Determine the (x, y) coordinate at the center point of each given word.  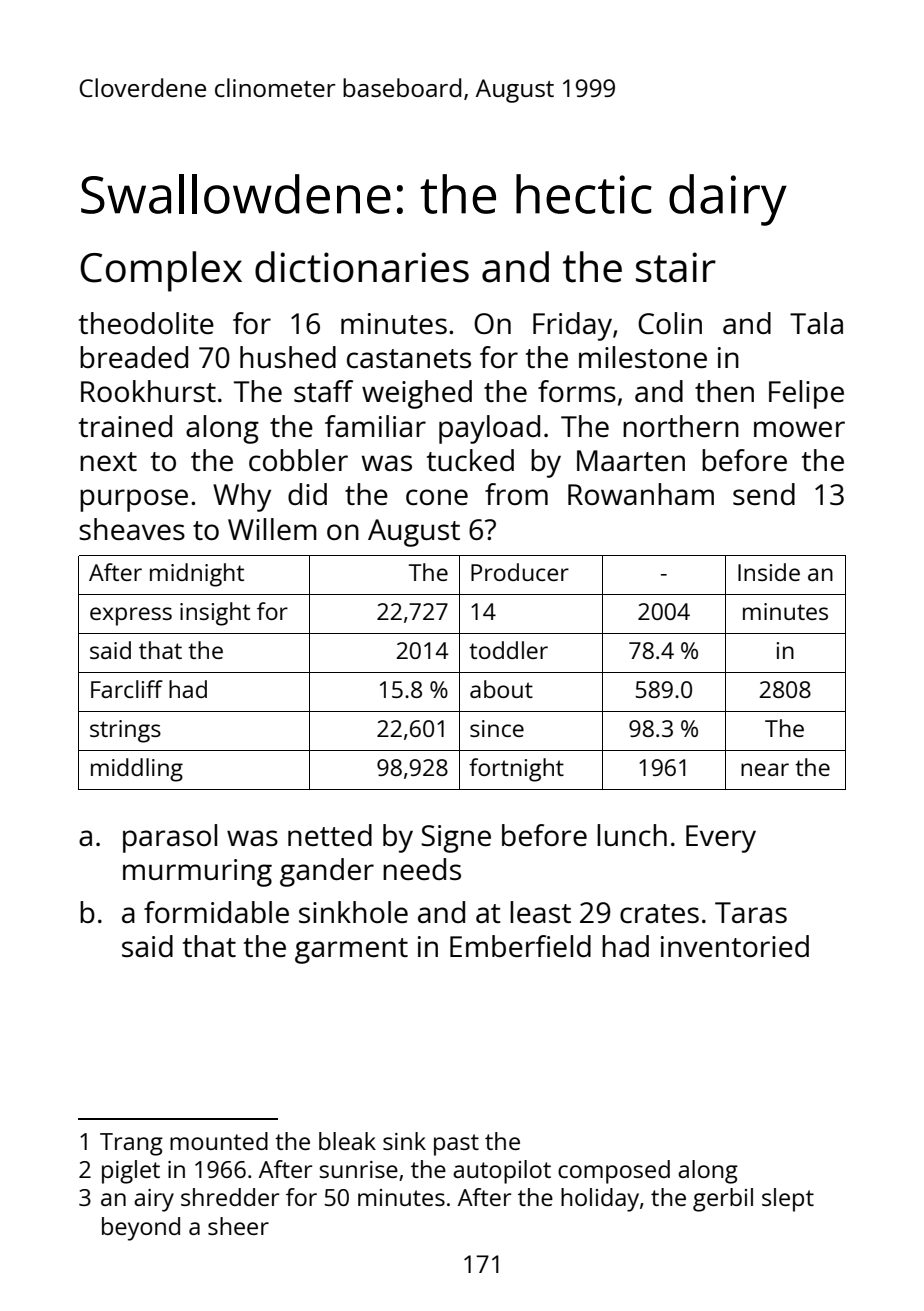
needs (422, 869)
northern (681, 426)
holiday (600, 1200)
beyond (141, 1229)
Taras (751, 912)
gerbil (723, 1200)
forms (577, 391)
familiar (375, 426)
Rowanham (641, 494)
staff (323, 391)
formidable (216, 912)
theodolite (146, 323)
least (540, 912)
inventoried (735, 946)
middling (137, 770)
